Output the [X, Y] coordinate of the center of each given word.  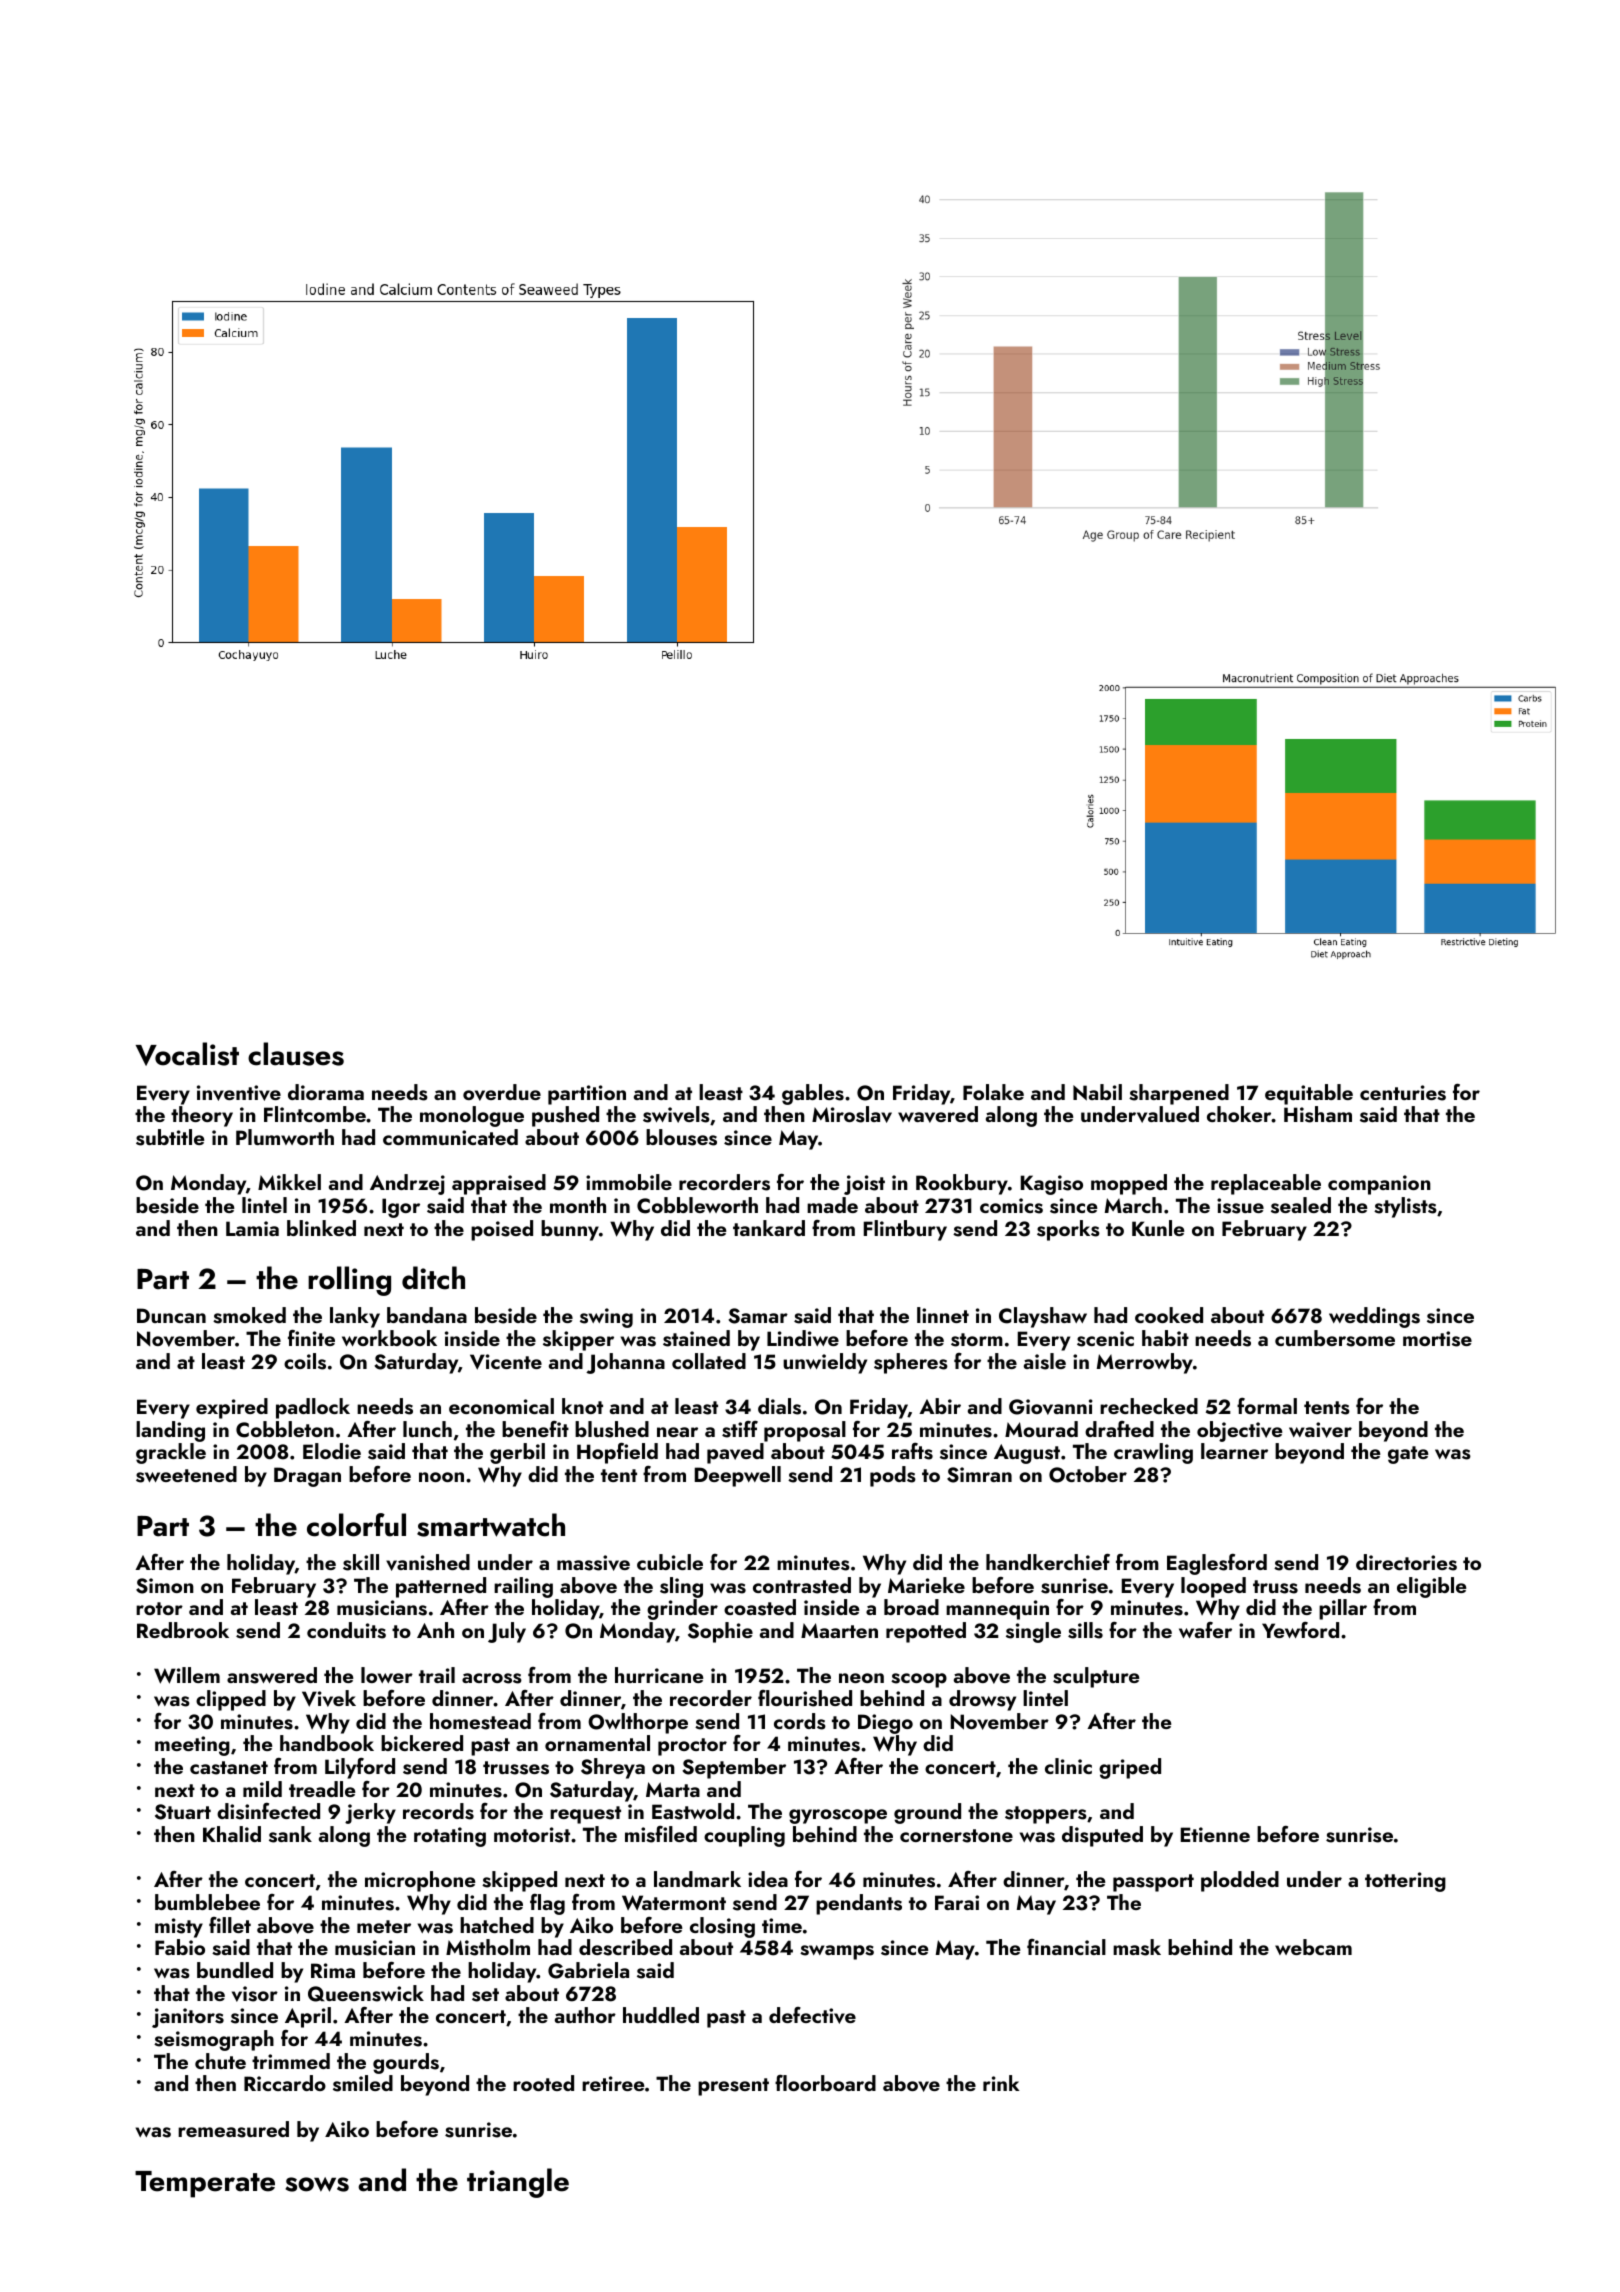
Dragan [307, 1477]
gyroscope [838, 1816]
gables [813, 1094]
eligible [1431, 1587]
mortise [1437, 1339]
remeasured [233, 2129]
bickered [422, 1743]
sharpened [1179, 1094]
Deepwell [738, 1476]
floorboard [825, 2083]
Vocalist [187, 1054]
